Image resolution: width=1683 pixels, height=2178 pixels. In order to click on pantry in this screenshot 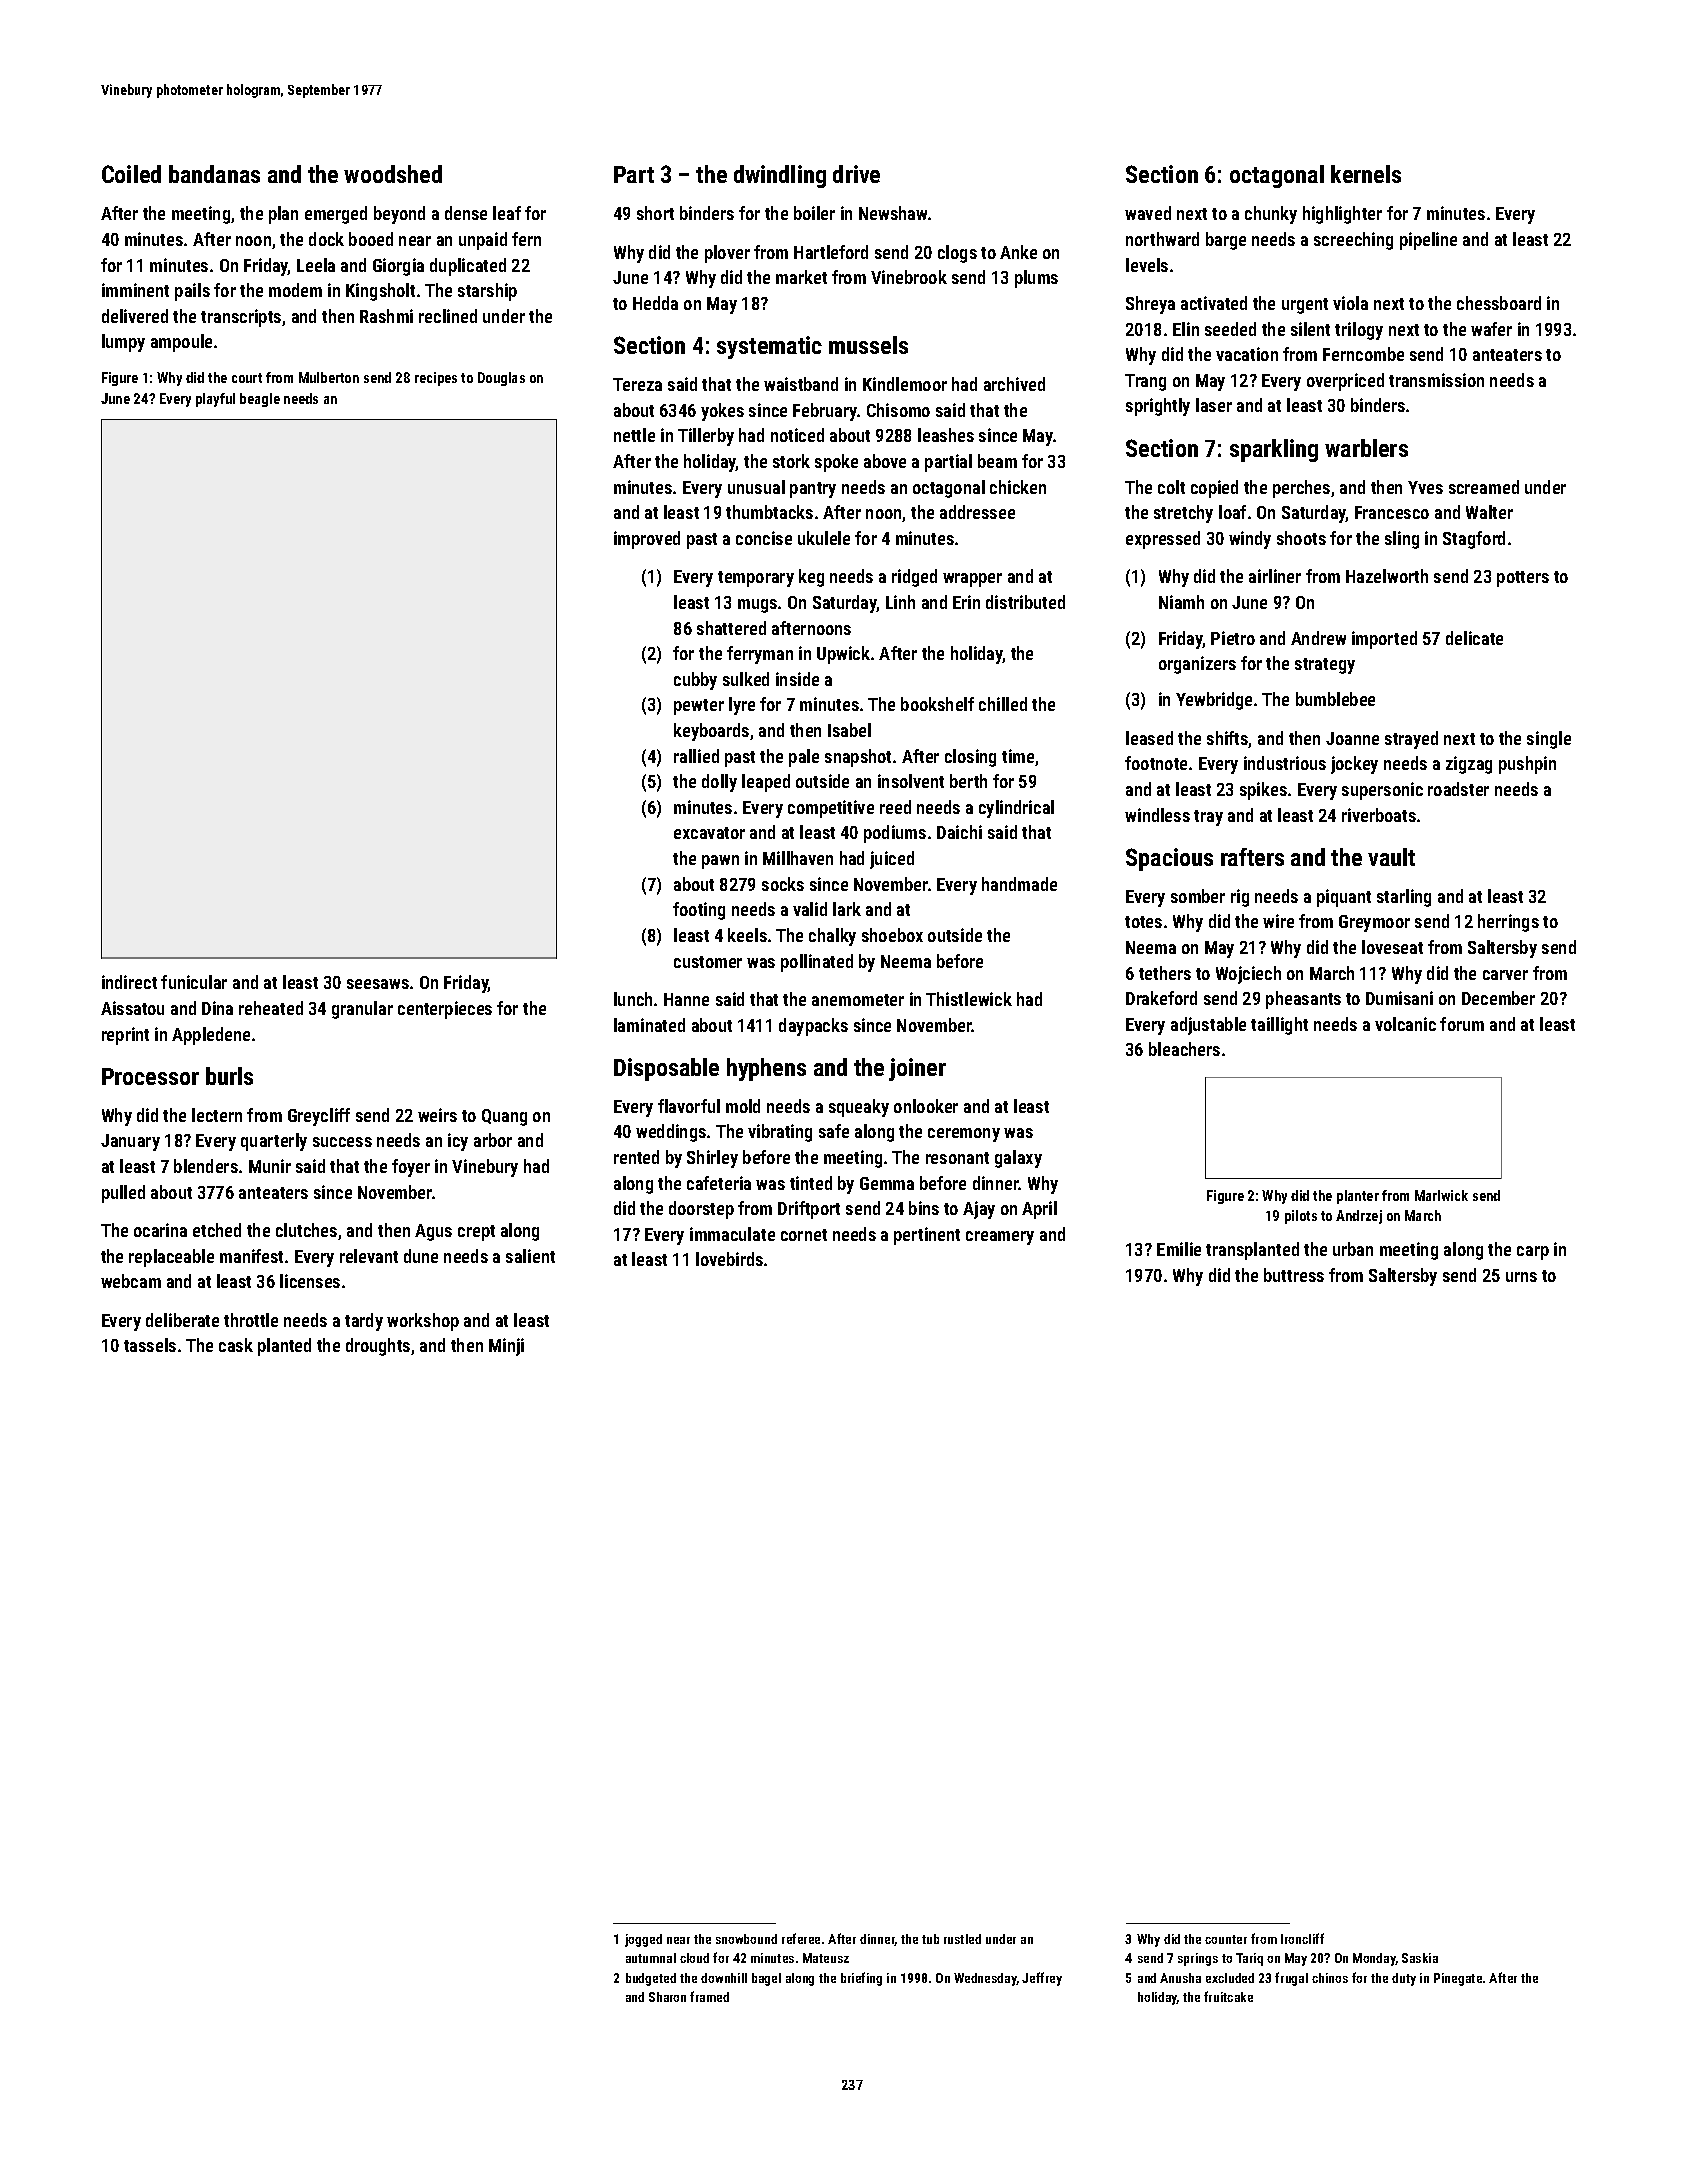, I will do `click(813, 490)`.
